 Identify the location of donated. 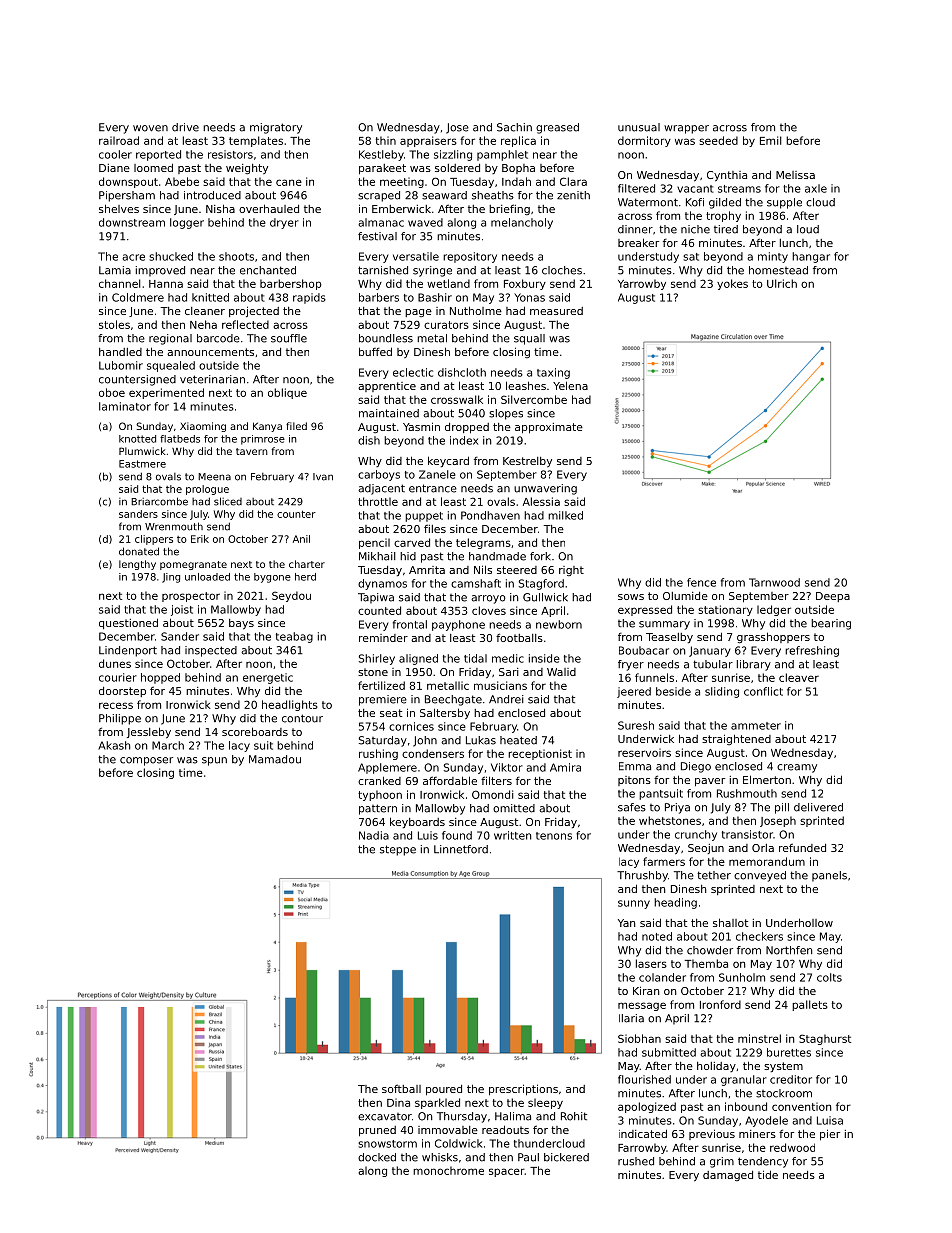
(139, 551).
